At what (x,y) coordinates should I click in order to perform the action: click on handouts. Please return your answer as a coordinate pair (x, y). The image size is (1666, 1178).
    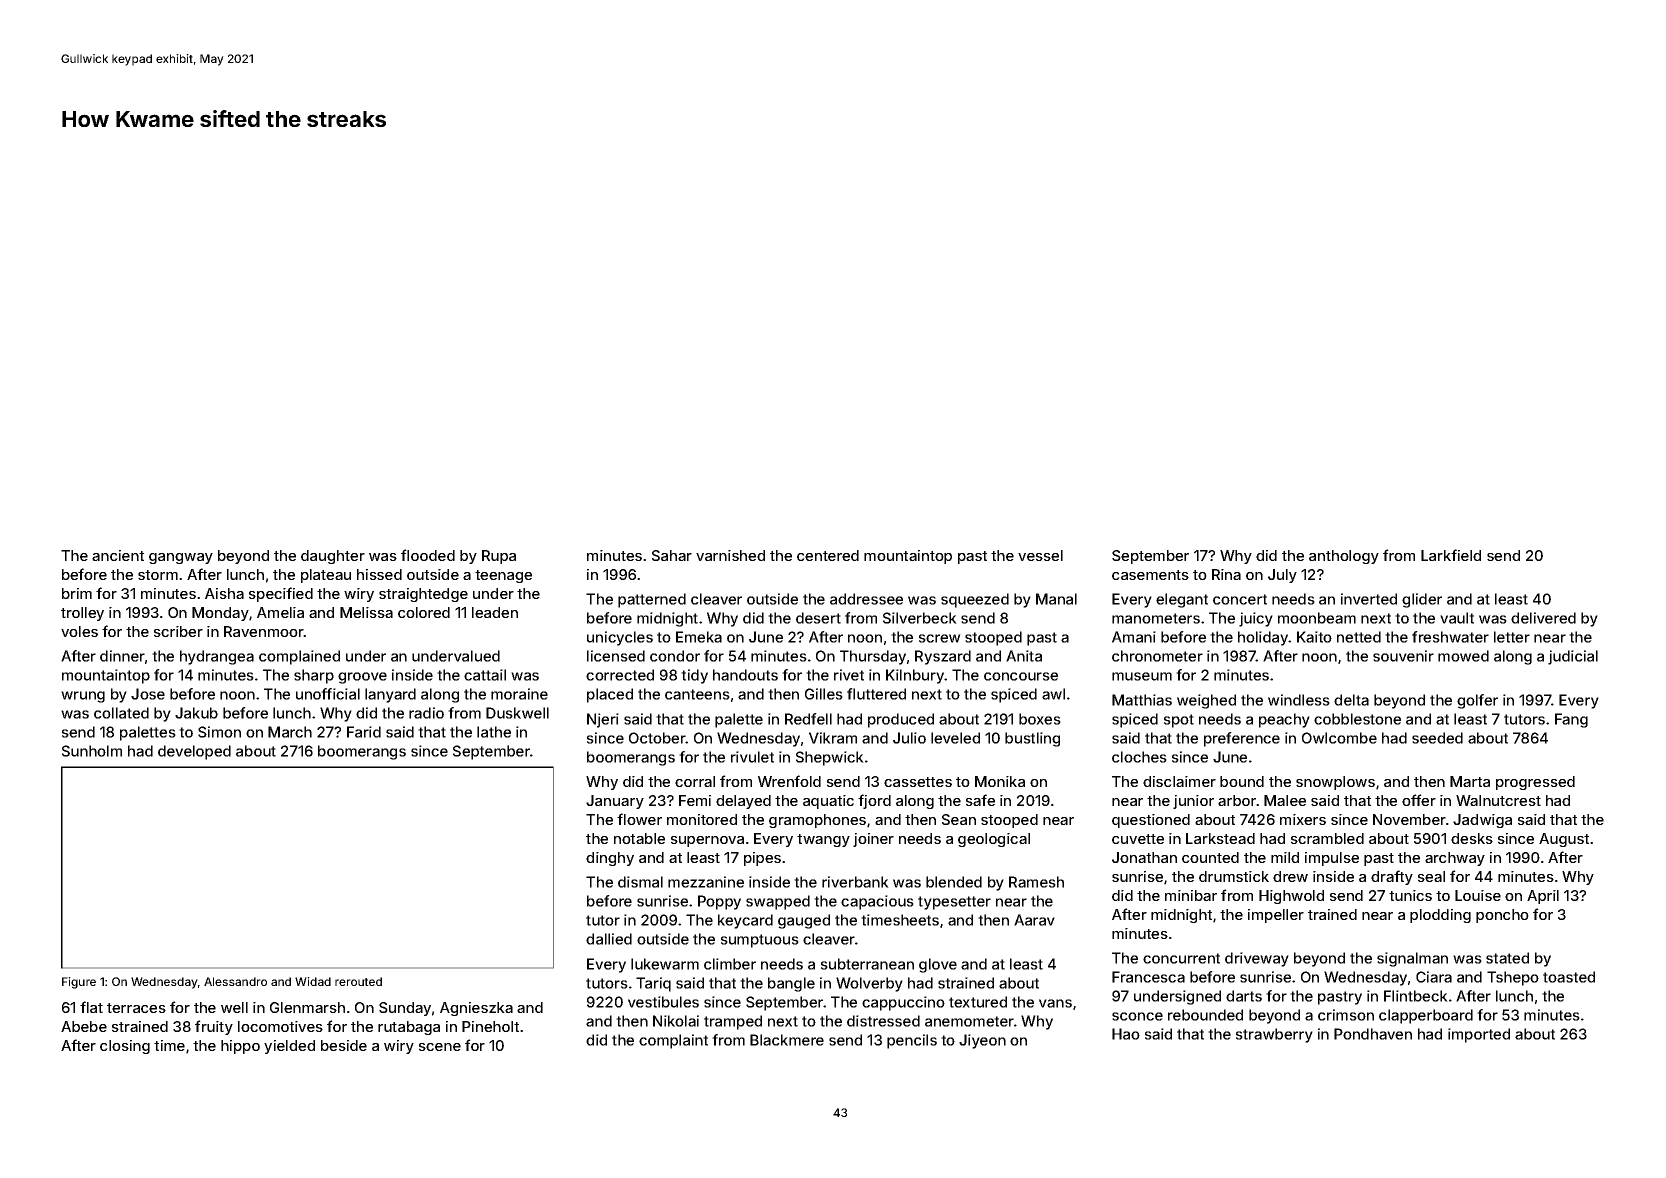
    Looking at the image, I should click on (745, 675).
